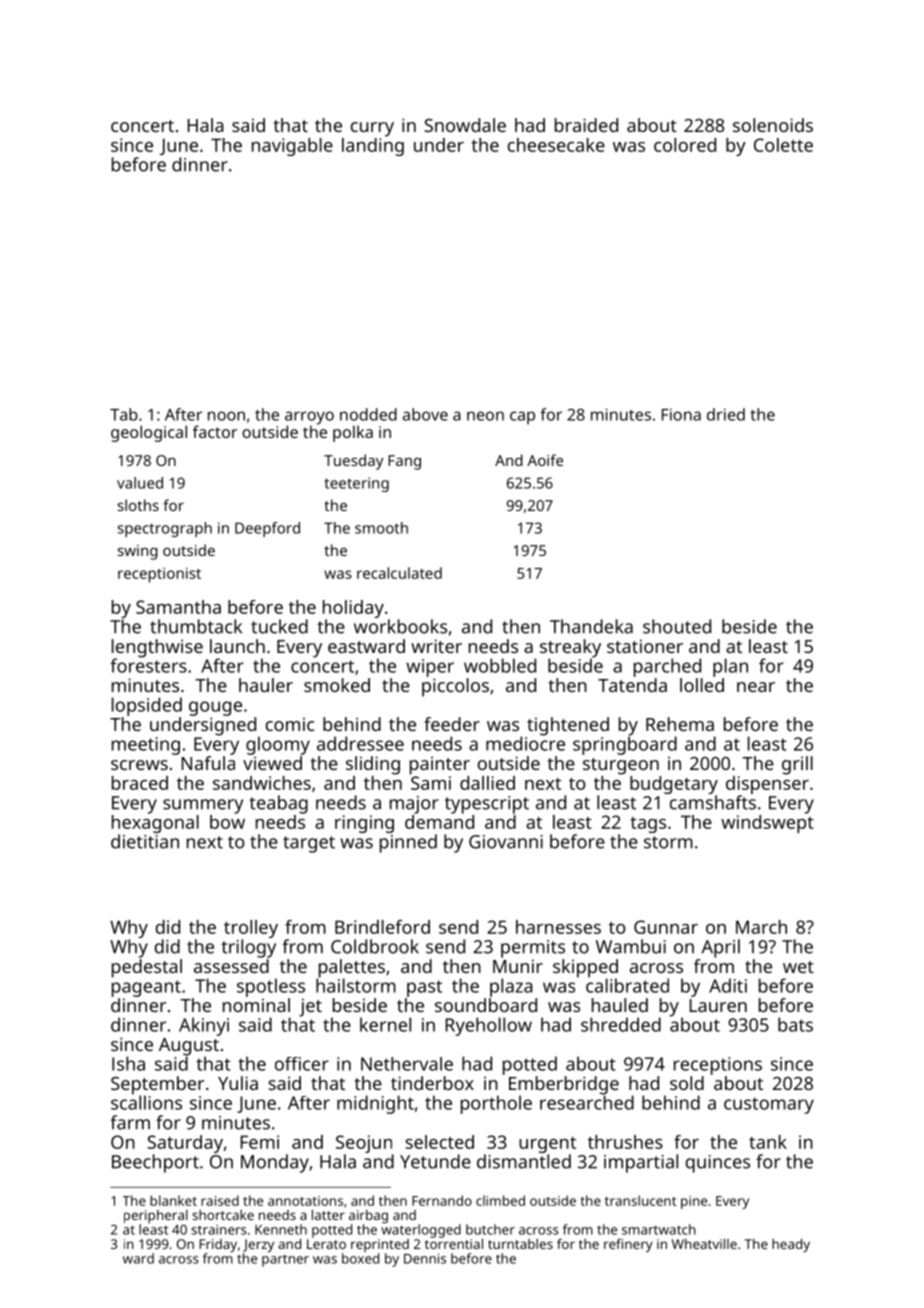 Image resolution: width=924 pixels, height=1308 pixels. What do you see at coordinates (424, 988) in the page?
I see `past` at bounding box center [424, 988].
